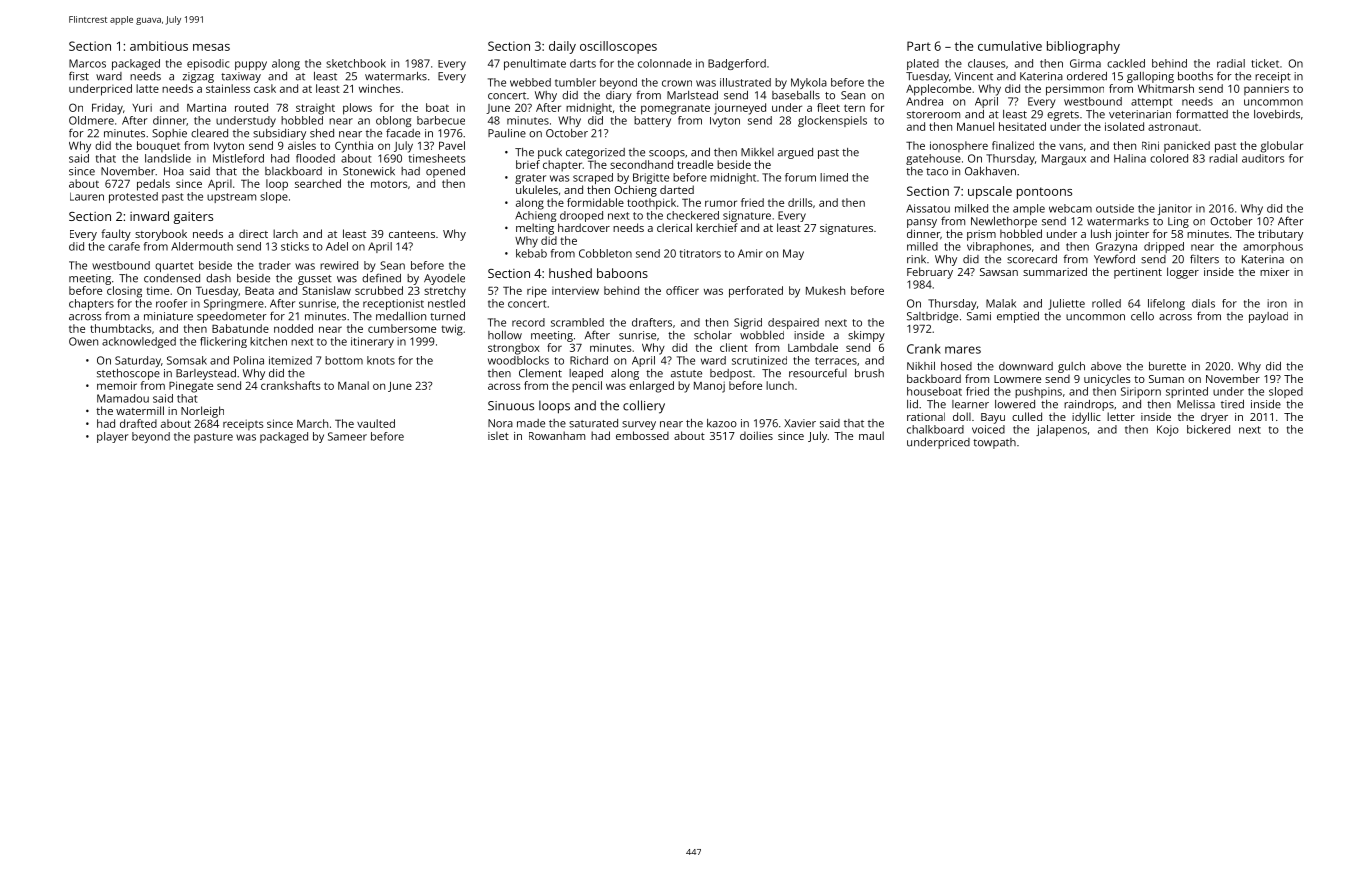 The width and height of the image is (1372, 887). I want to click on Sameer, so click(347, 436).
